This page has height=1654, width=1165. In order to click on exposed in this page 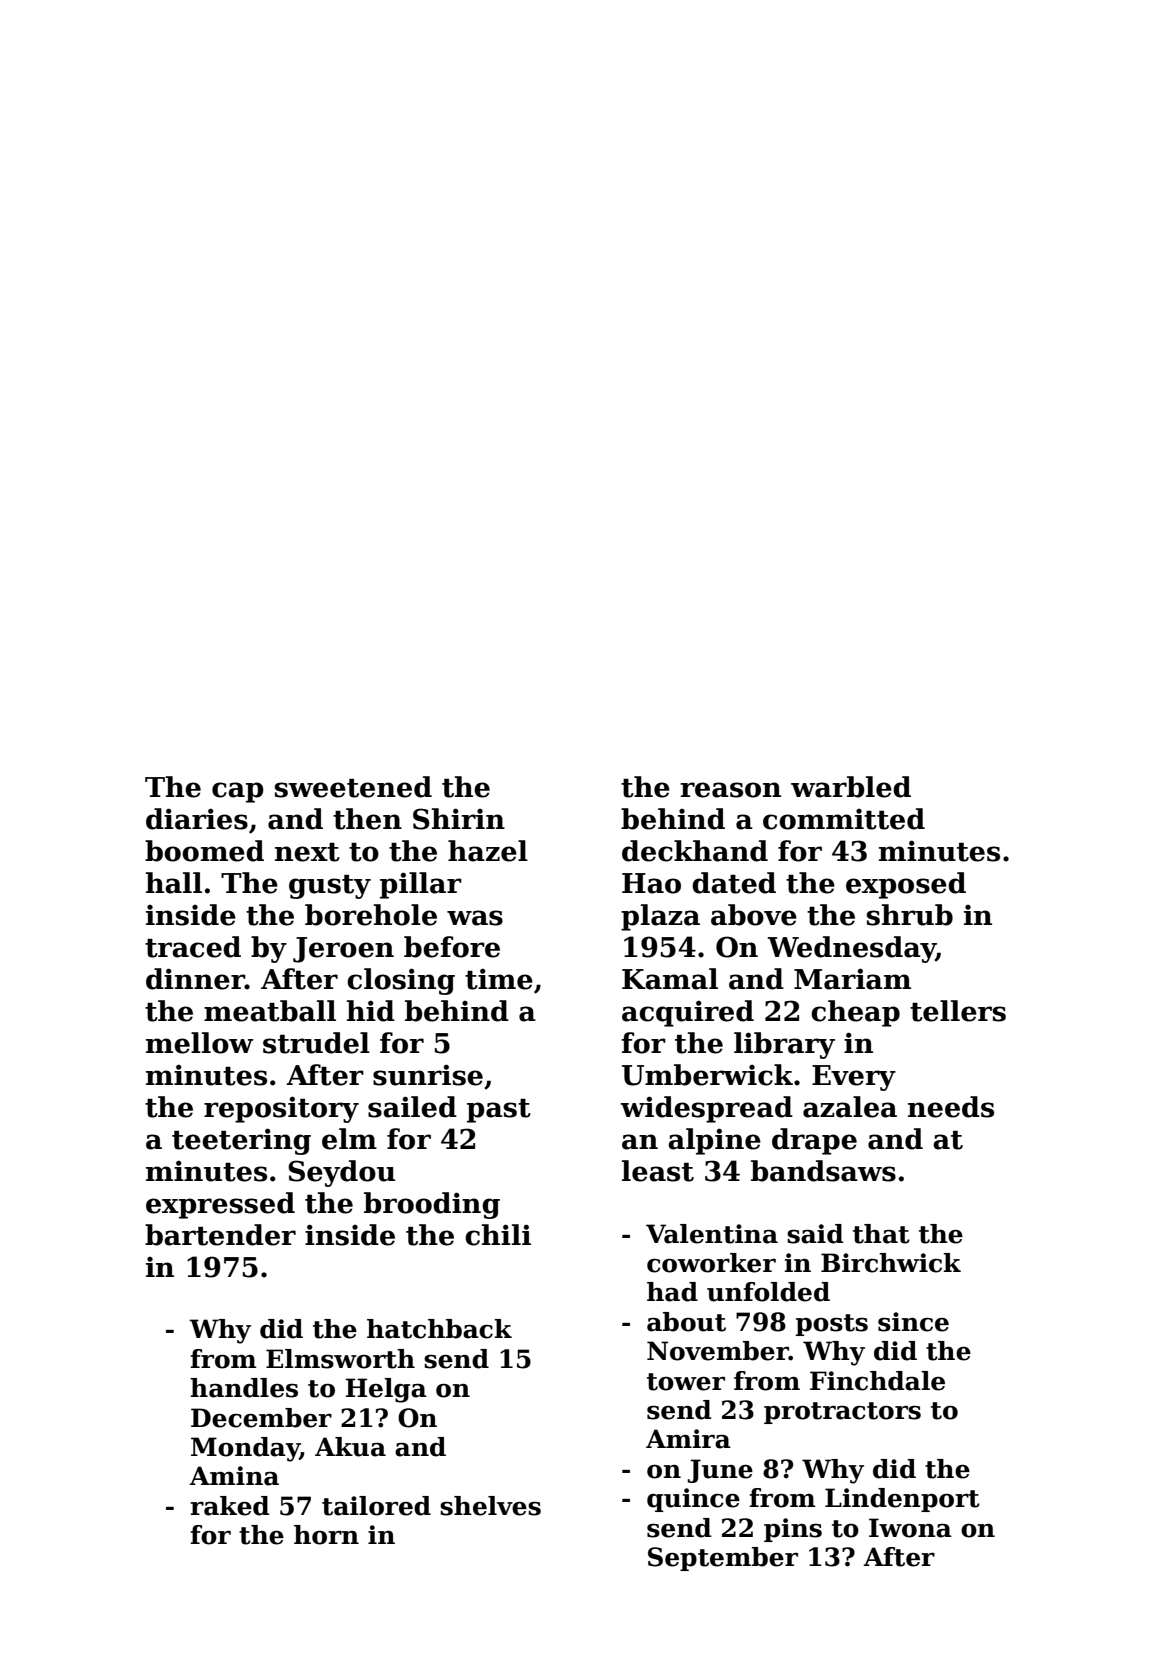, I will do `click(906, 885)`.
